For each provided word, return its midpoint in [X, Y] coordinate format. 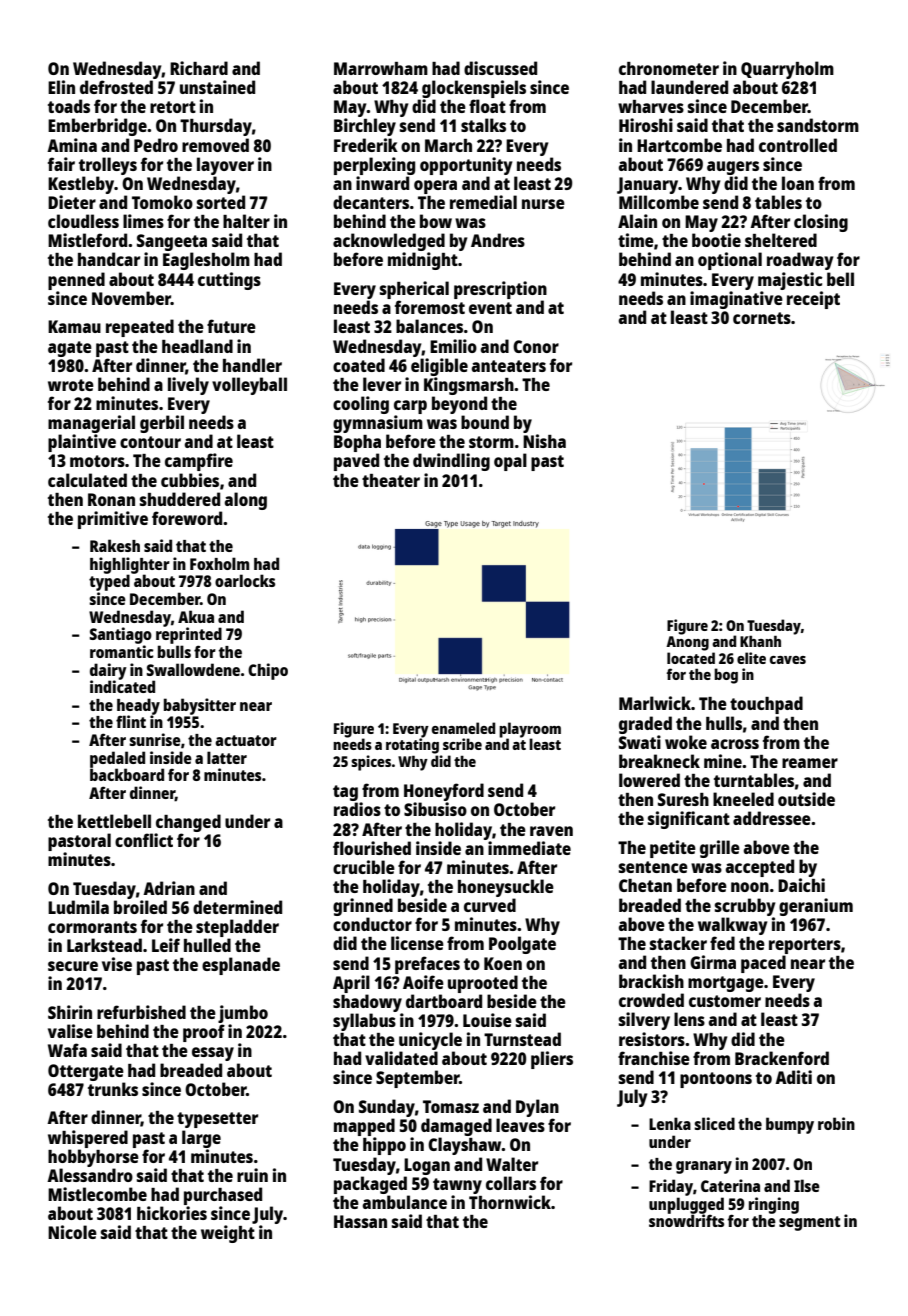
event [490, 308]
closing [821, 223]
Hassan [360, 1221]
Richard [199, 68]
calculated [87, 480]
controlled [798, 145]
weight [228, 1234]
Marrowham [381, 68]
